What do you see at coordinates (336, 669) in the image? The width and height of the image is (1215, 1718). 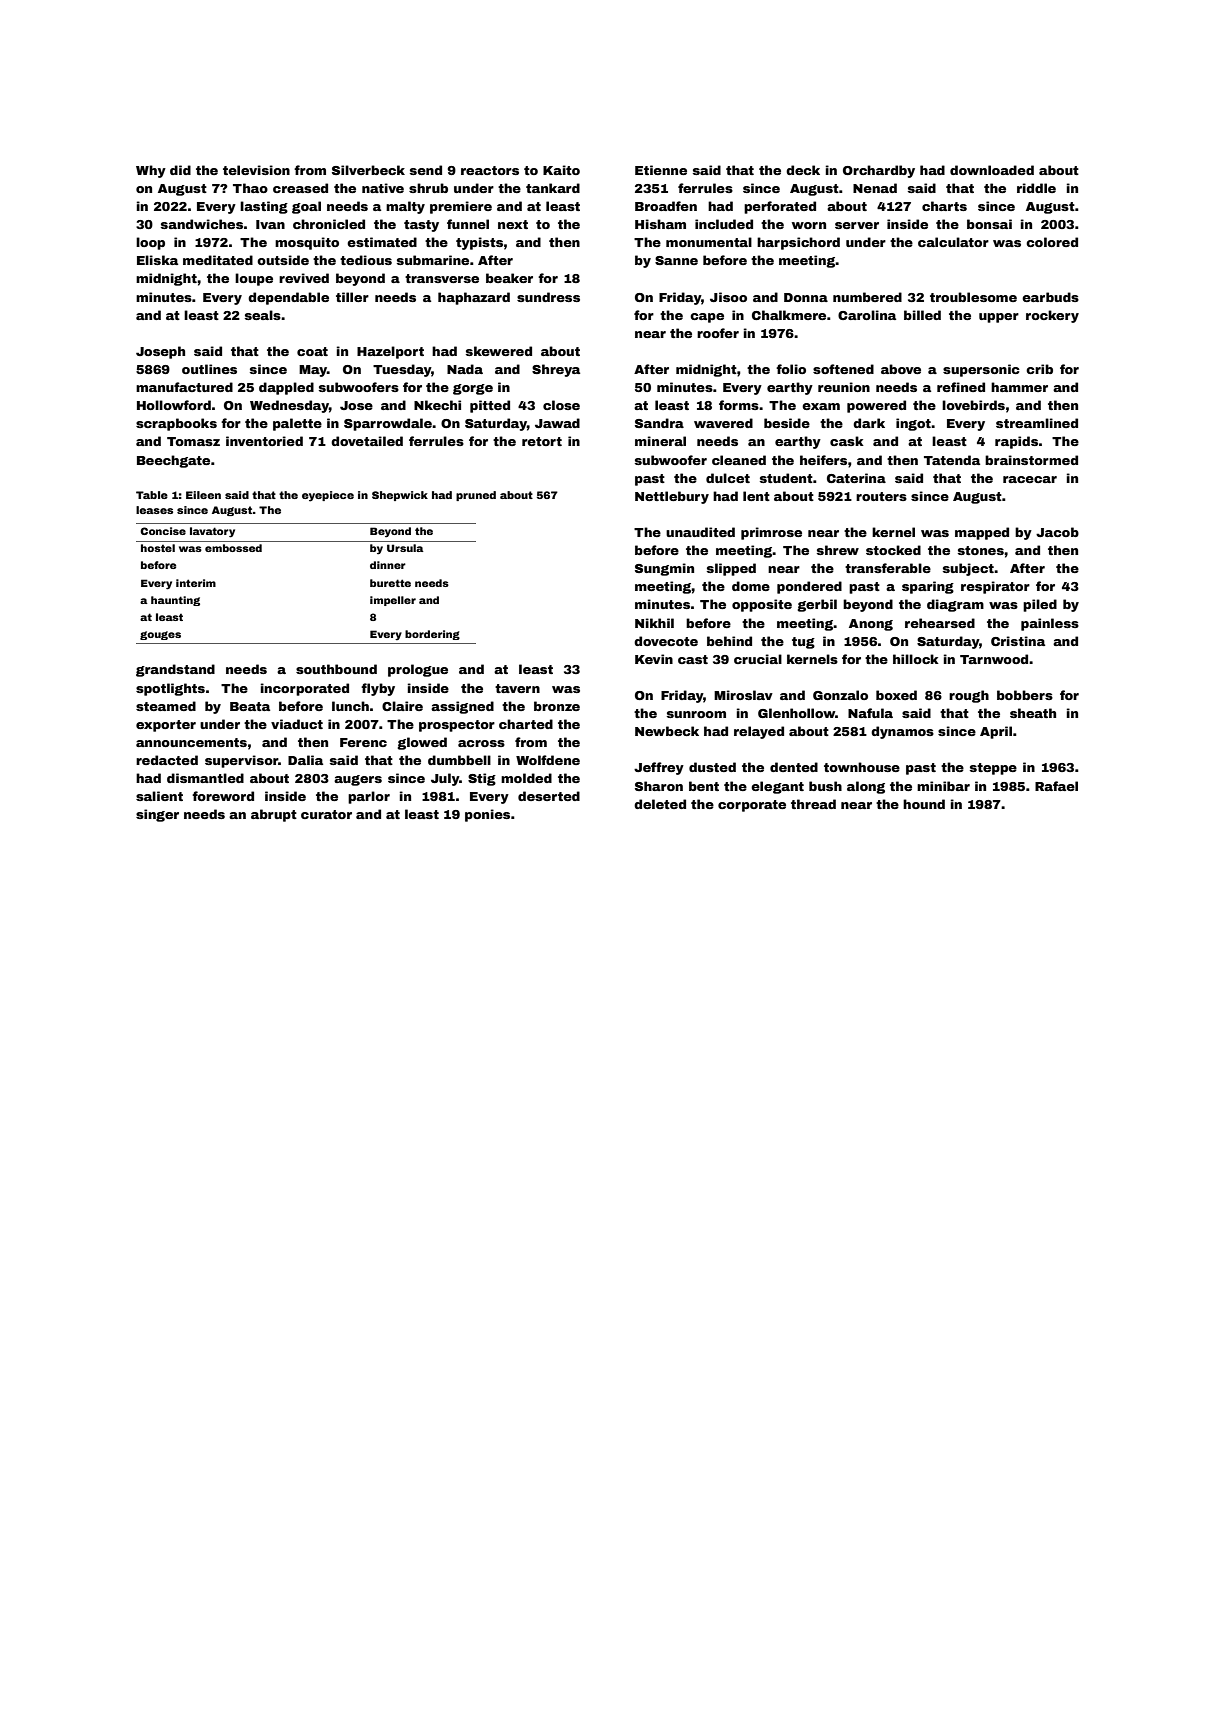 I see `southbound` at bounding box center [336, 669].
